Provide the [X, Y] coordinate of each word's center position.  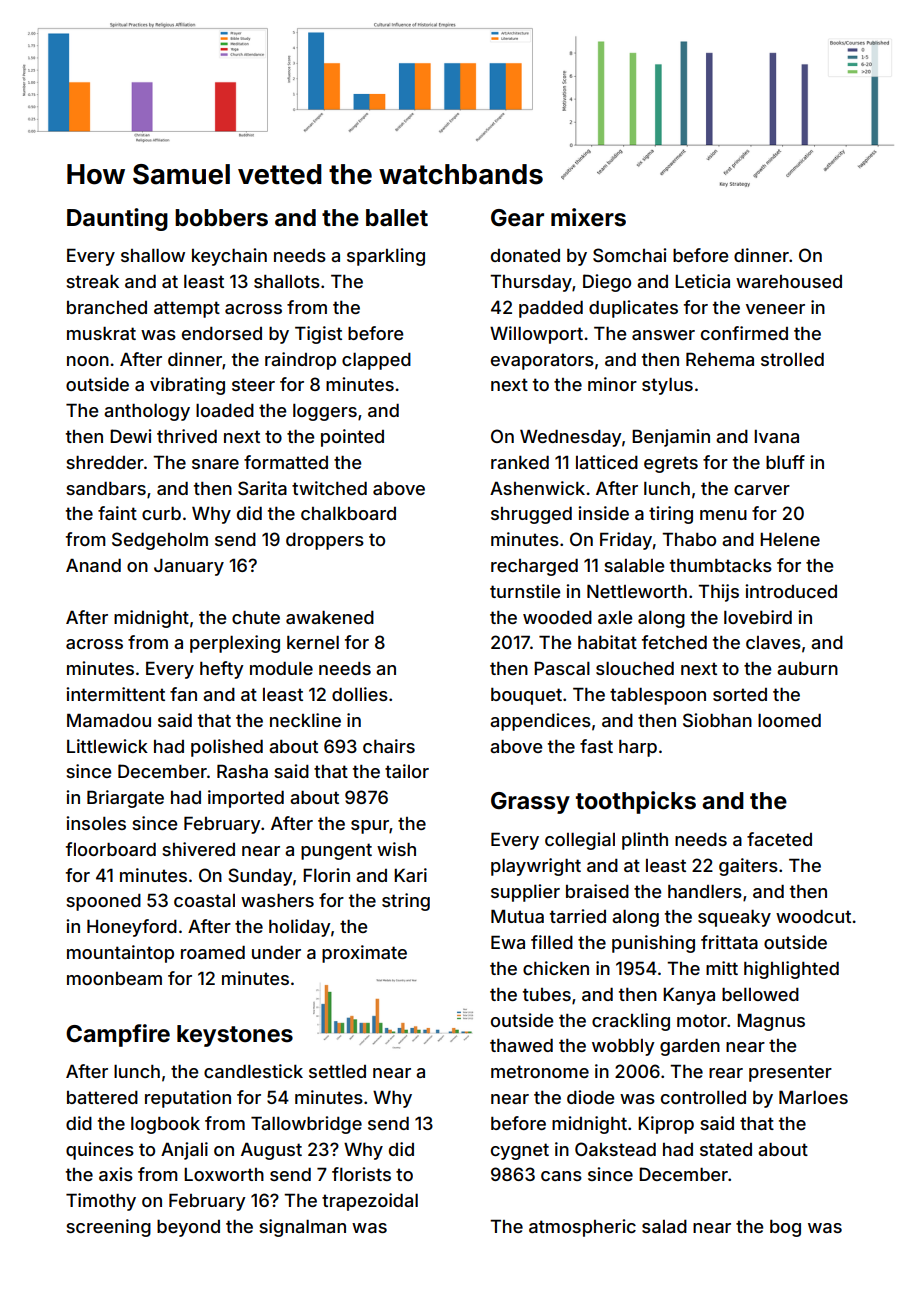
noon [88, 361]
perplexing [235, 644]
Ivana [776, 436]
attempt [187, 309]
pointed [352, 438]
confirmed [744, 333]
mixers [588, 217]
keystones [235, 1036]
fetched [674, 642]
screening [108, 1228]
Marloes [813, 1097]
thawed [521, 1045]
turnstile [525, 591]
